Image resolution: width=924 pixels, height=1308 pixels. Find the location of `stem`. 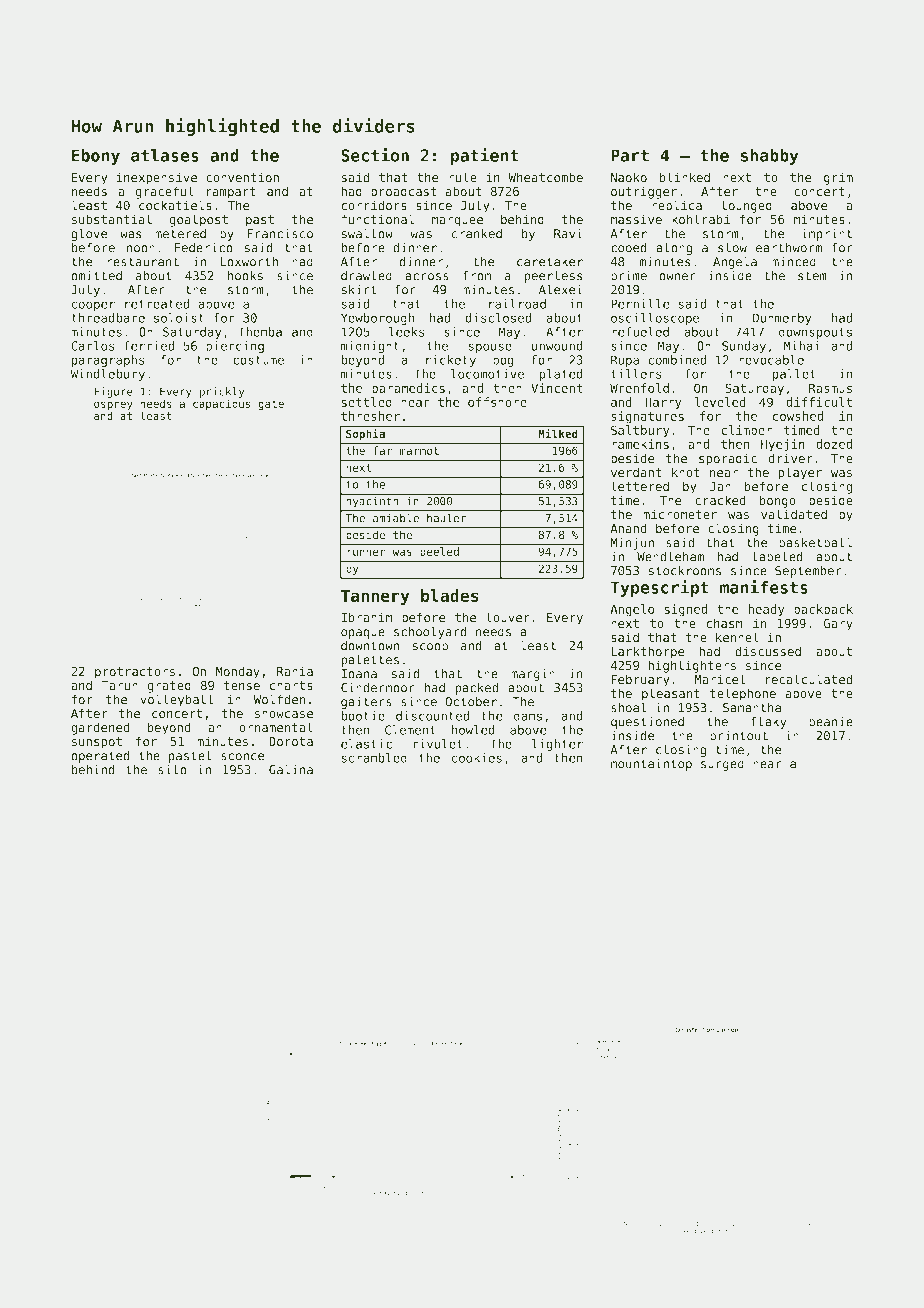

stem is located at coordinates (812, 276).
